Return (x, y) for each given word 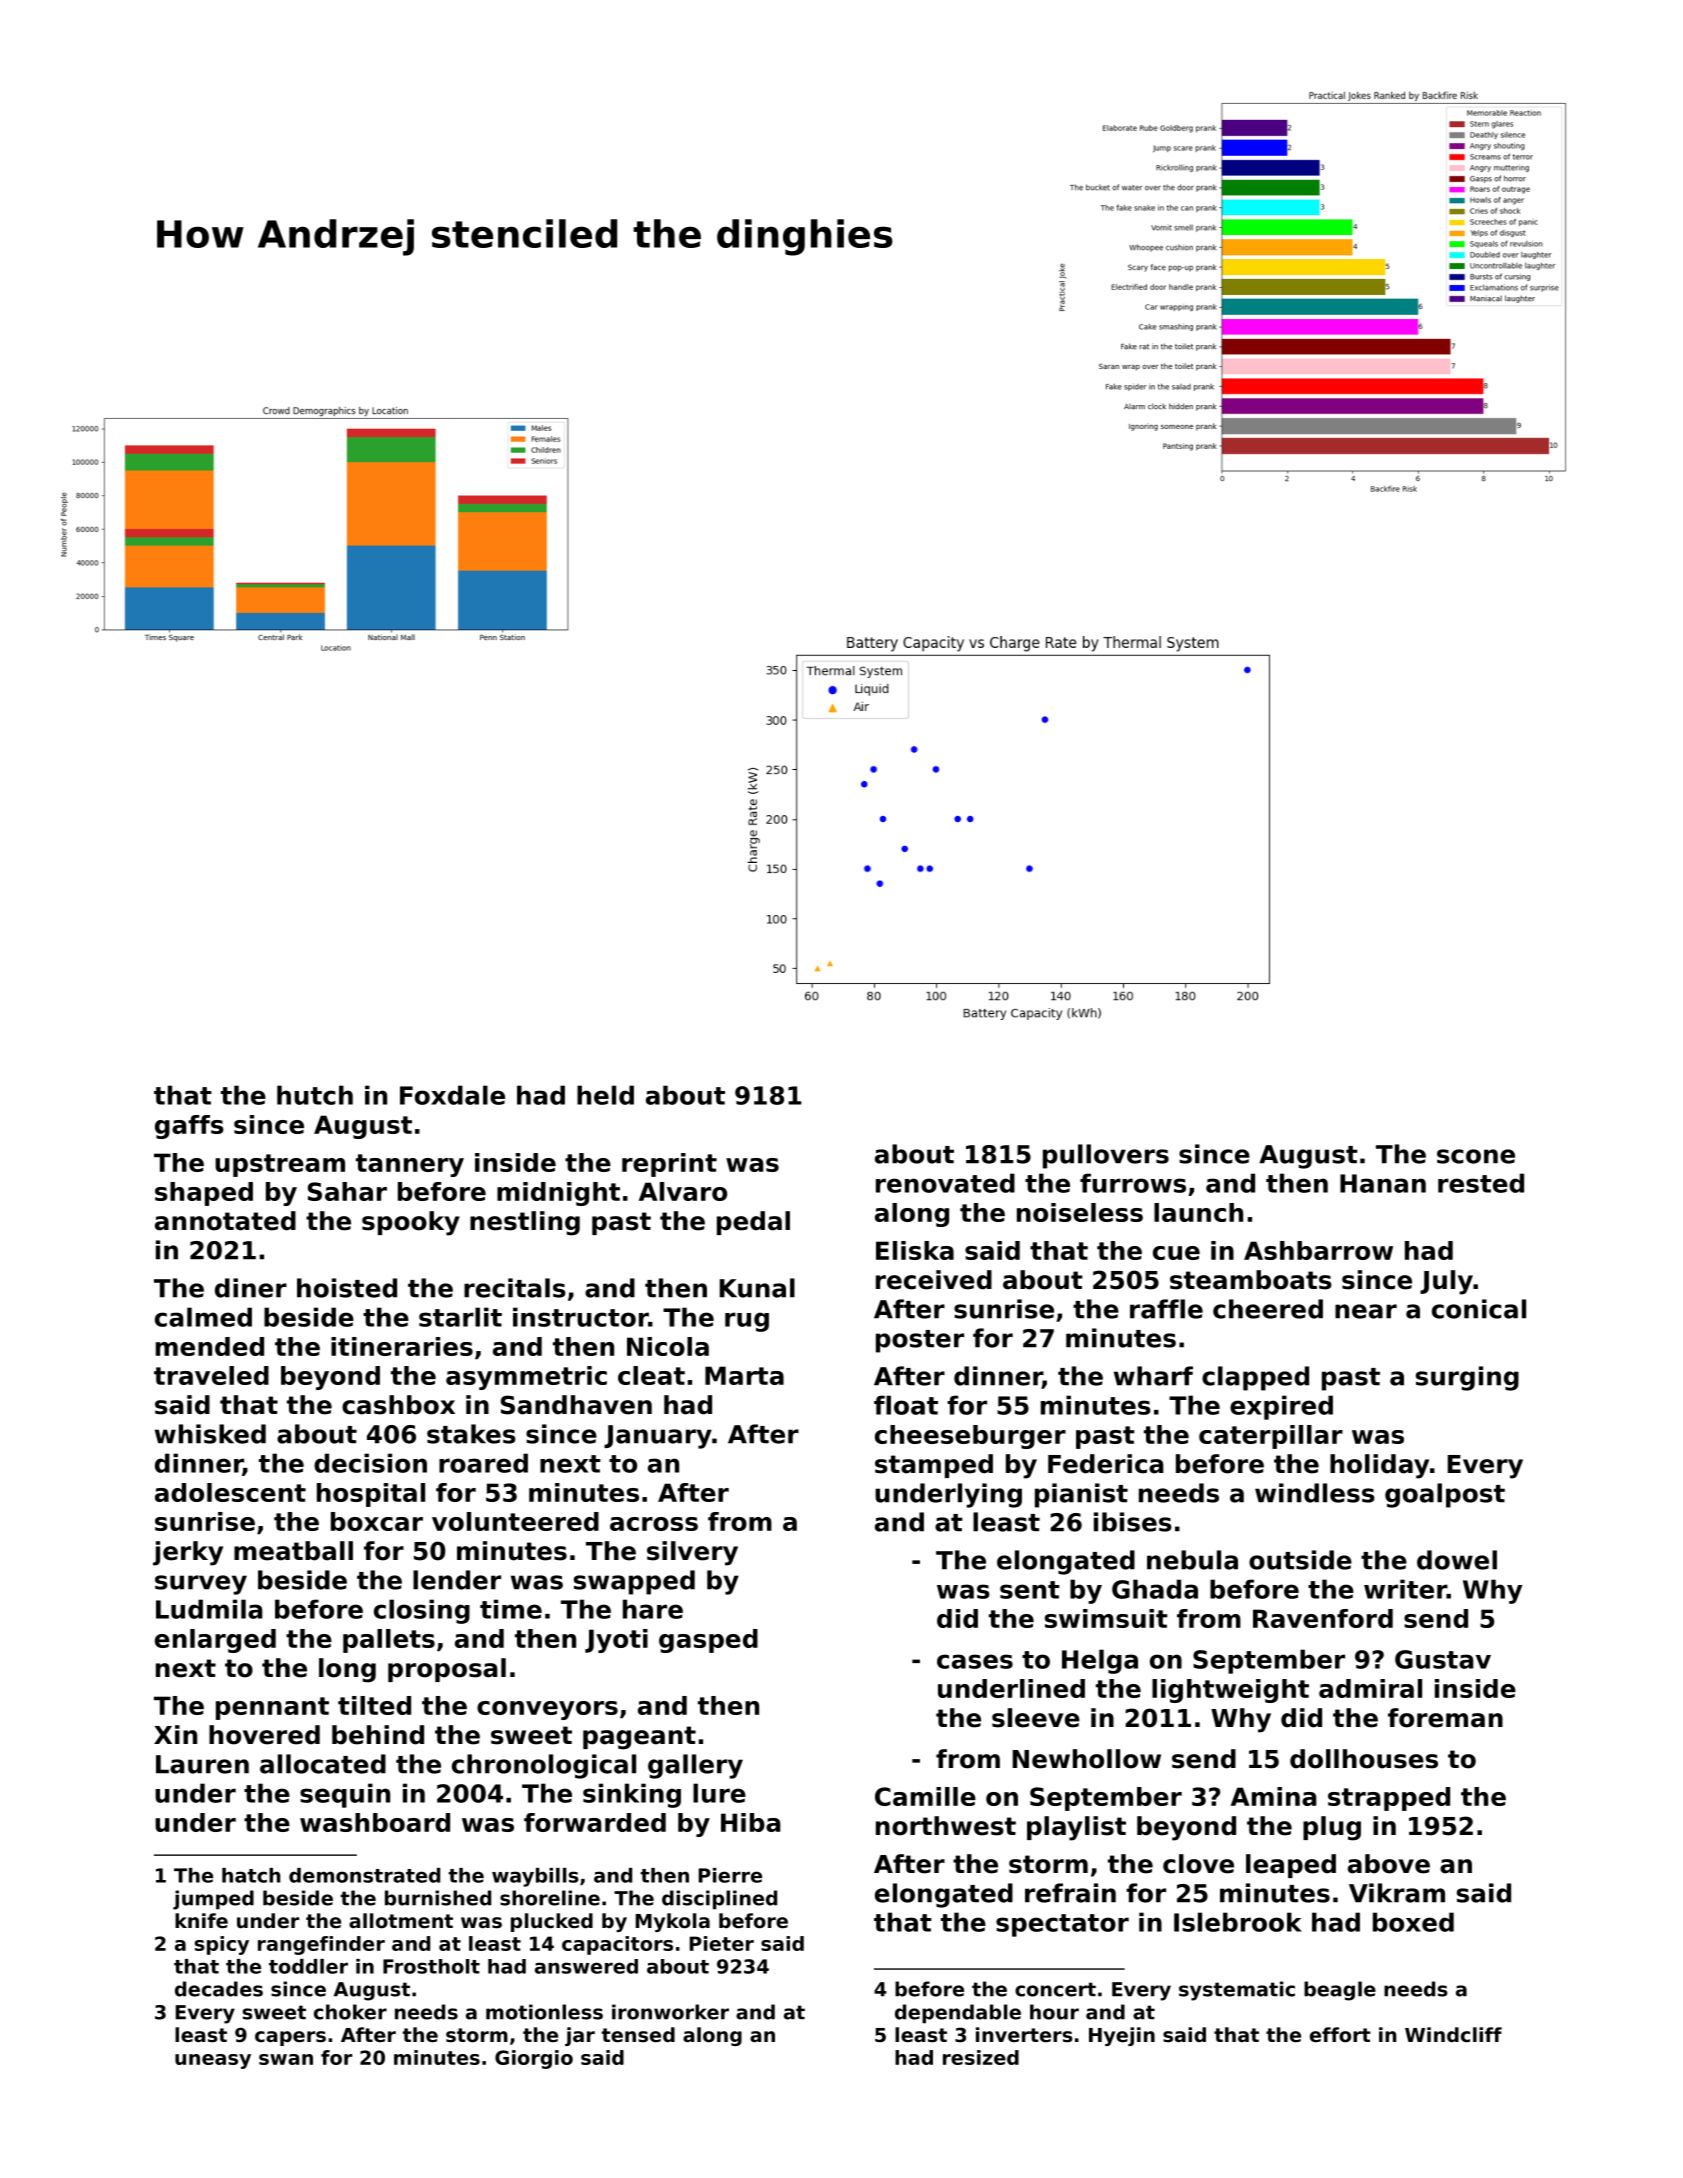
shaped (204, 1194)
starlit (460, 1317)
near (1366, 1311)
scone (1476, 1156)
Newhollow (1087, 1759)
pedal (753, 1223)
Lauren (202, 1764)
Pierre (730, 1875)
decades (219, 1989)
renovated (945, 1183)
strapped (1389, 1799)
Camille (925, 1796)
